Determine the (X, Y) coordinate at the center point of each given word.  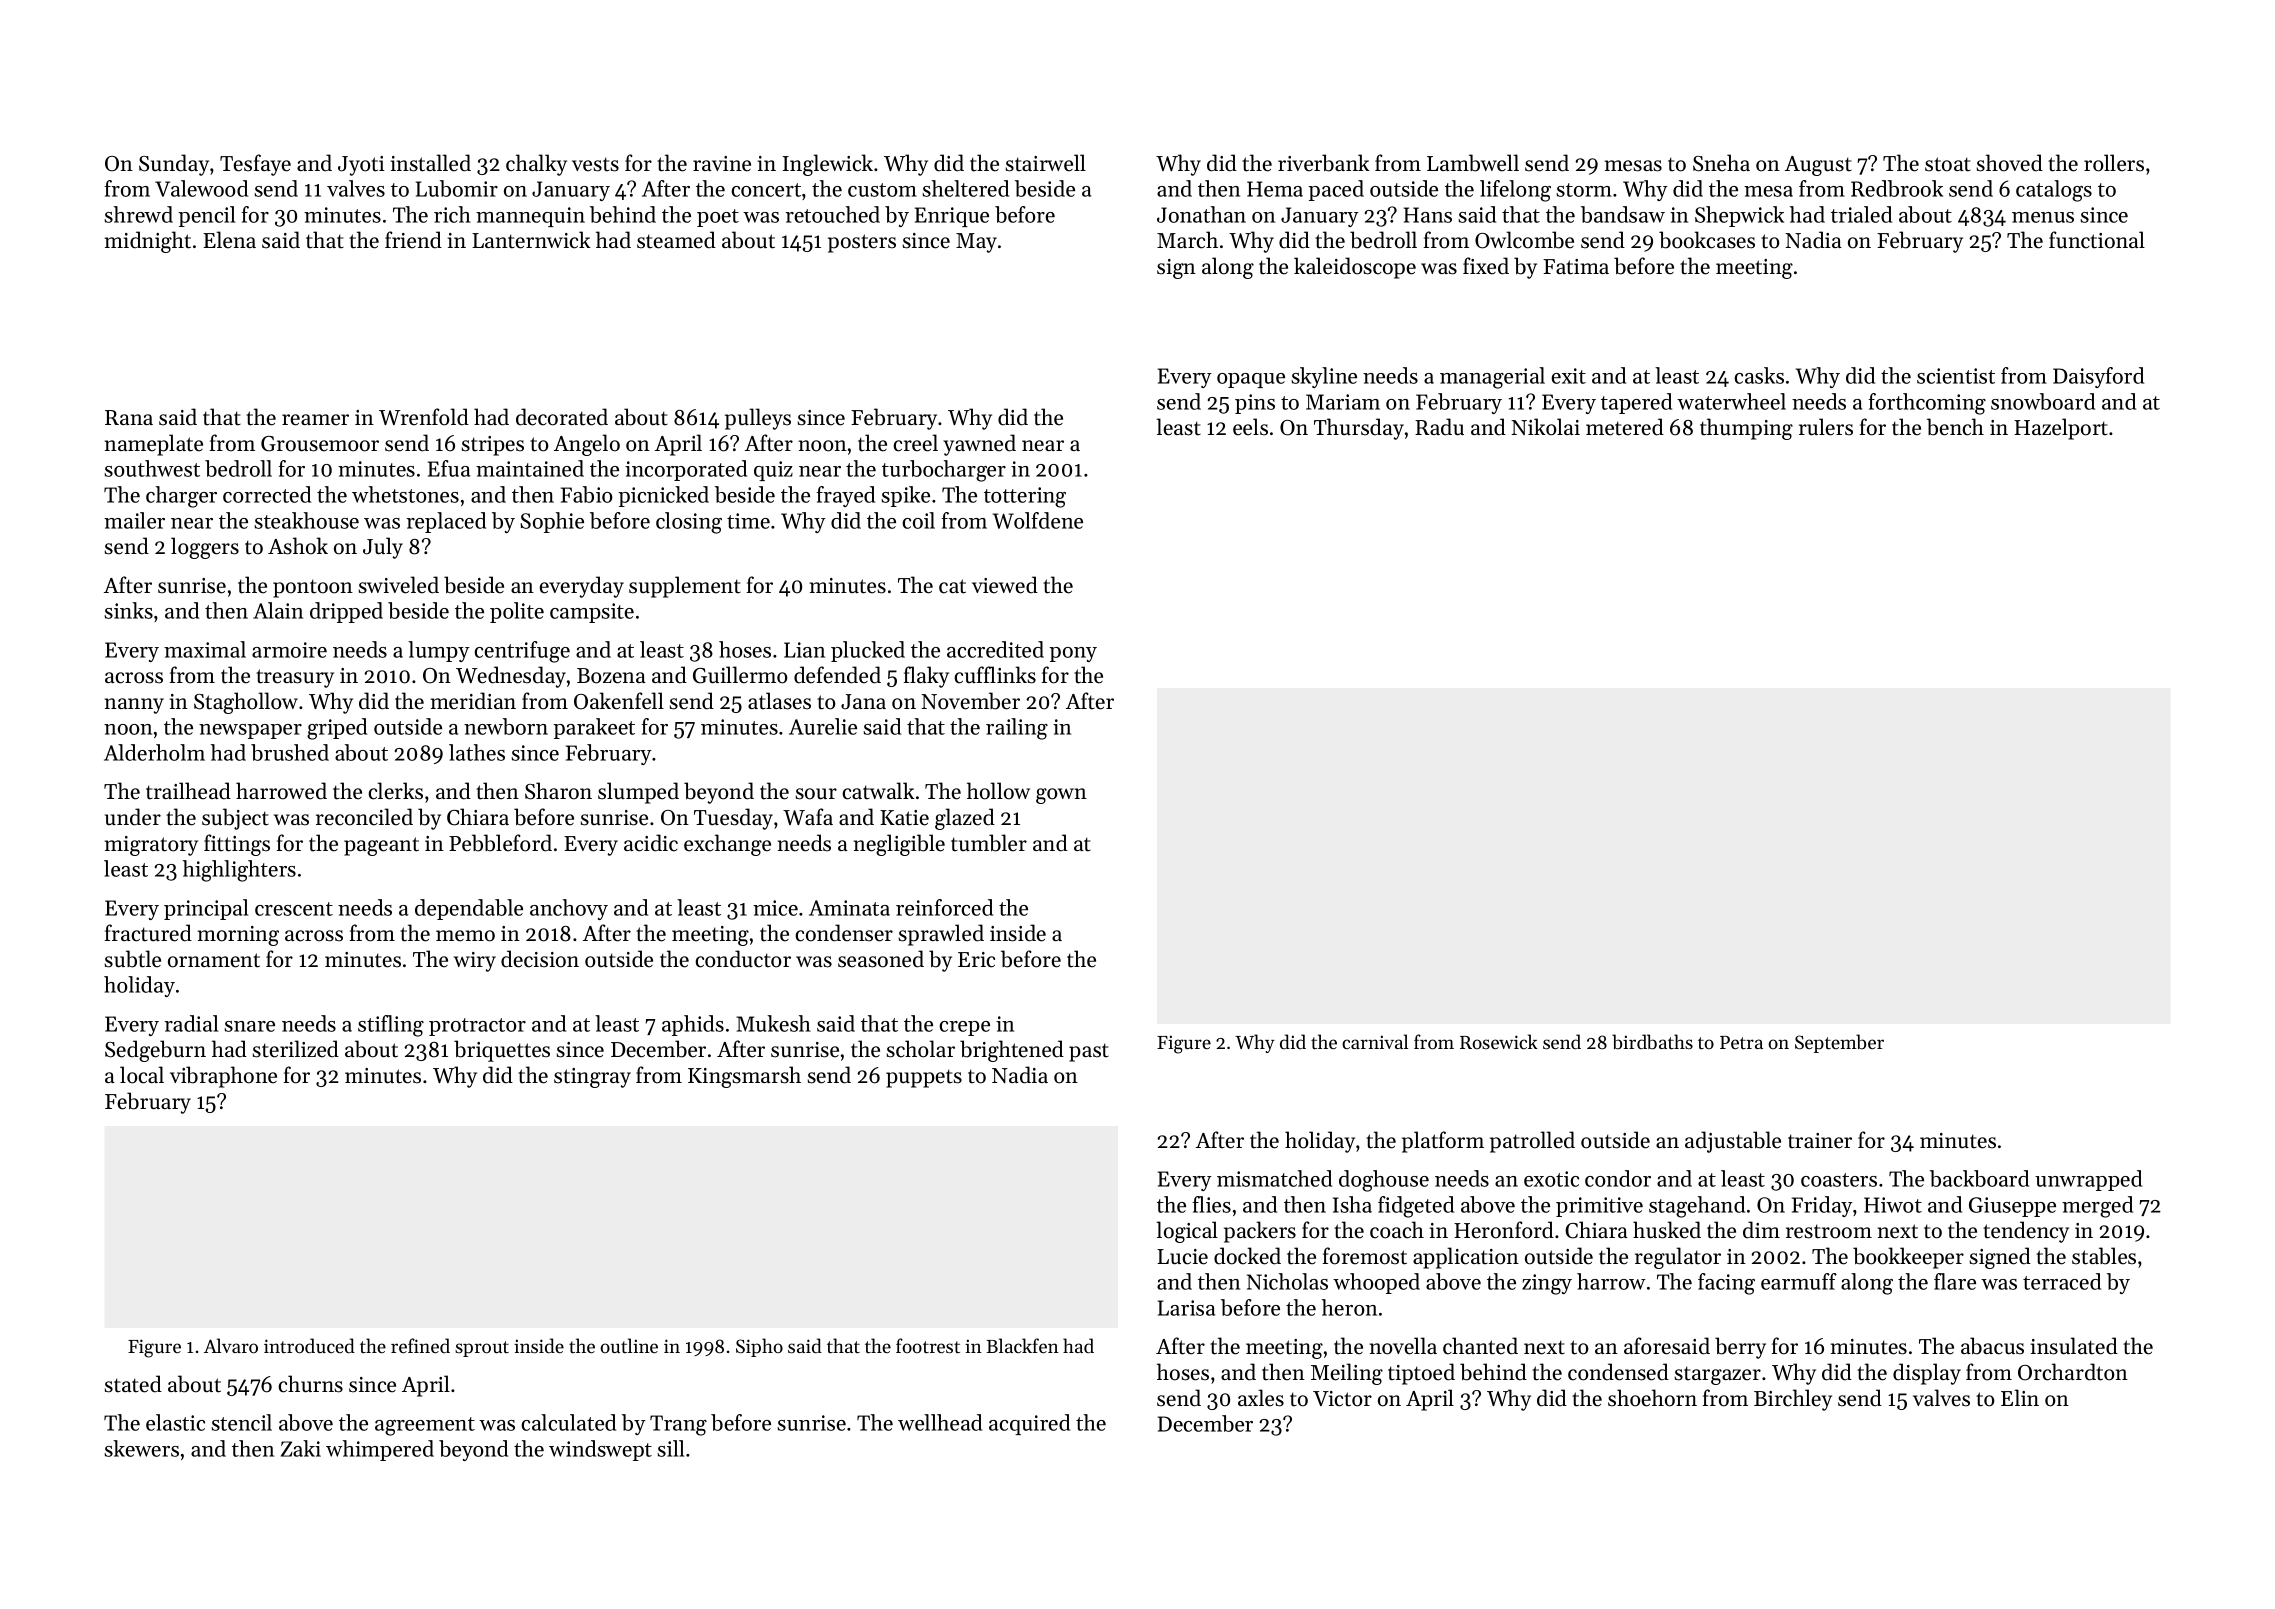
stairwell (1046, 163)
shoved (2010, 163)
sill (670, 1448)
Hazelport (2061, 429)
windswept (600, 1450)
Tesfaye (255, 165)
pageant (381, 846)
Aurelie (823, 726)
